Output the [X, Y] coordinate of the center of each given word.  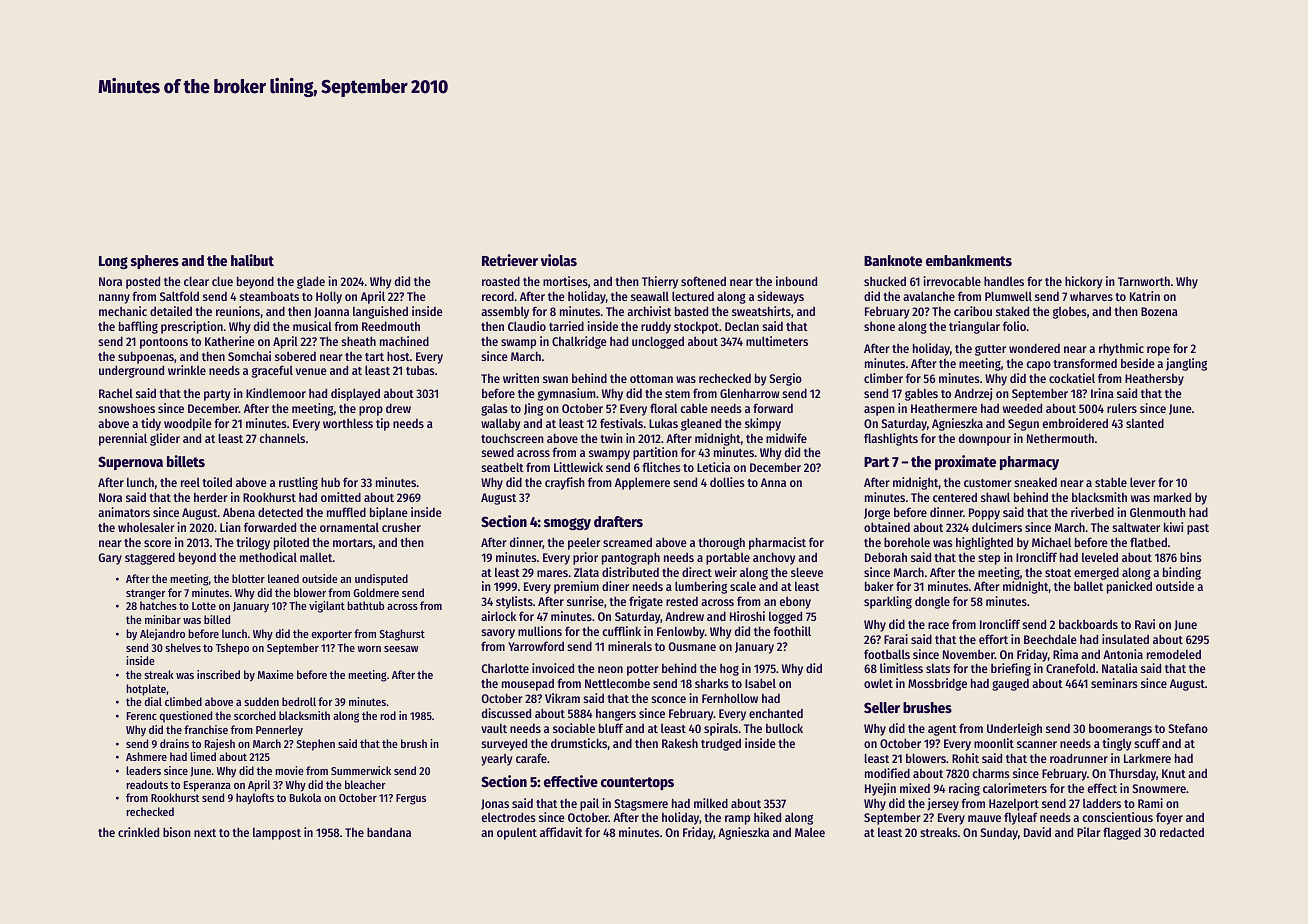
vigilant [327, 607]
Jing [533, 409]
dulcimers [997, 527]
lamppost [277, 833]
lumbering [701, 587]
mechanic [123, 311]
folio [1014, 326]
